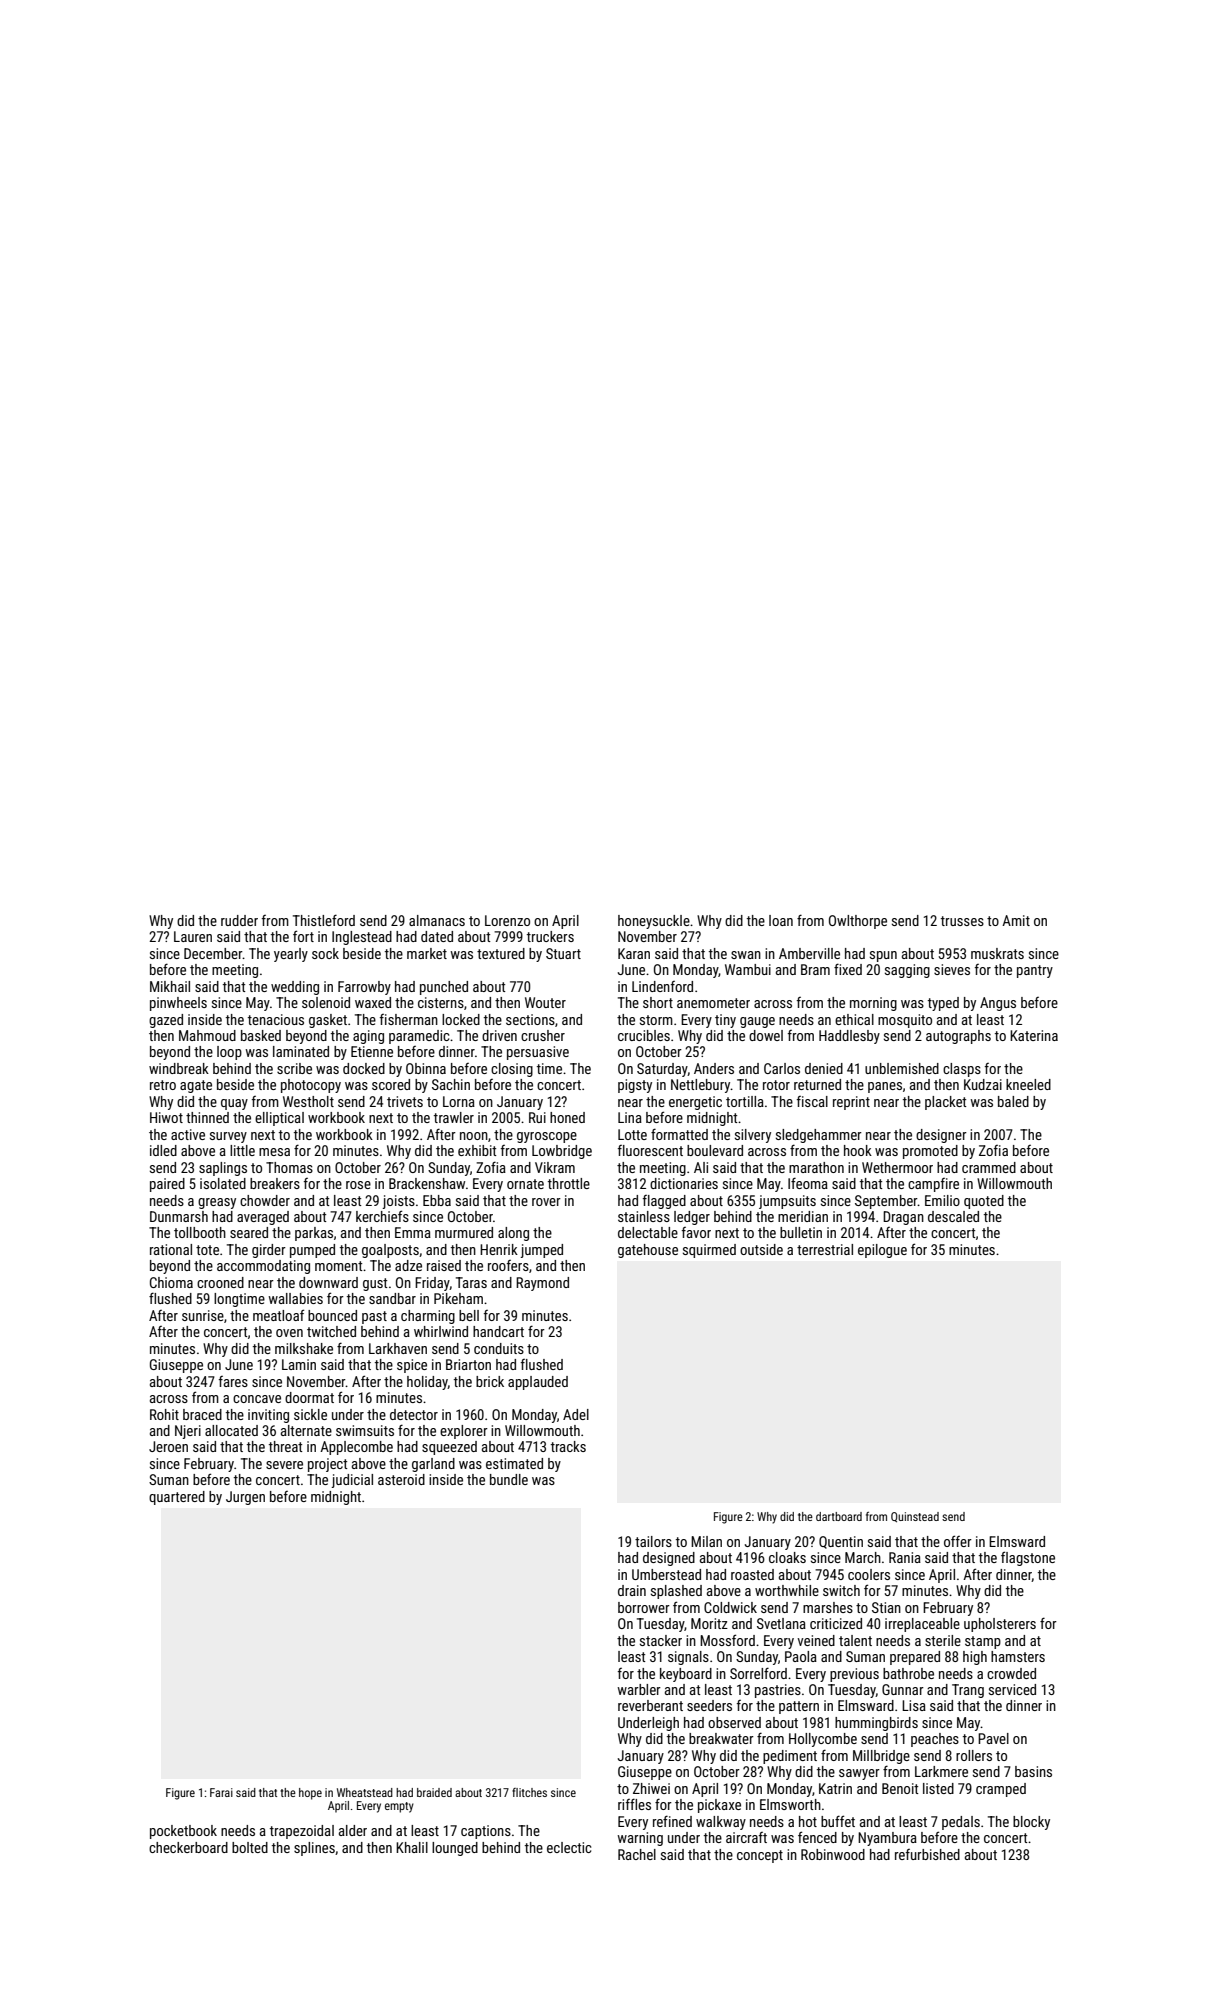 The height and width of the screenshot is (1993, 1210). I want to click on basins, so click(1033, 1771).
